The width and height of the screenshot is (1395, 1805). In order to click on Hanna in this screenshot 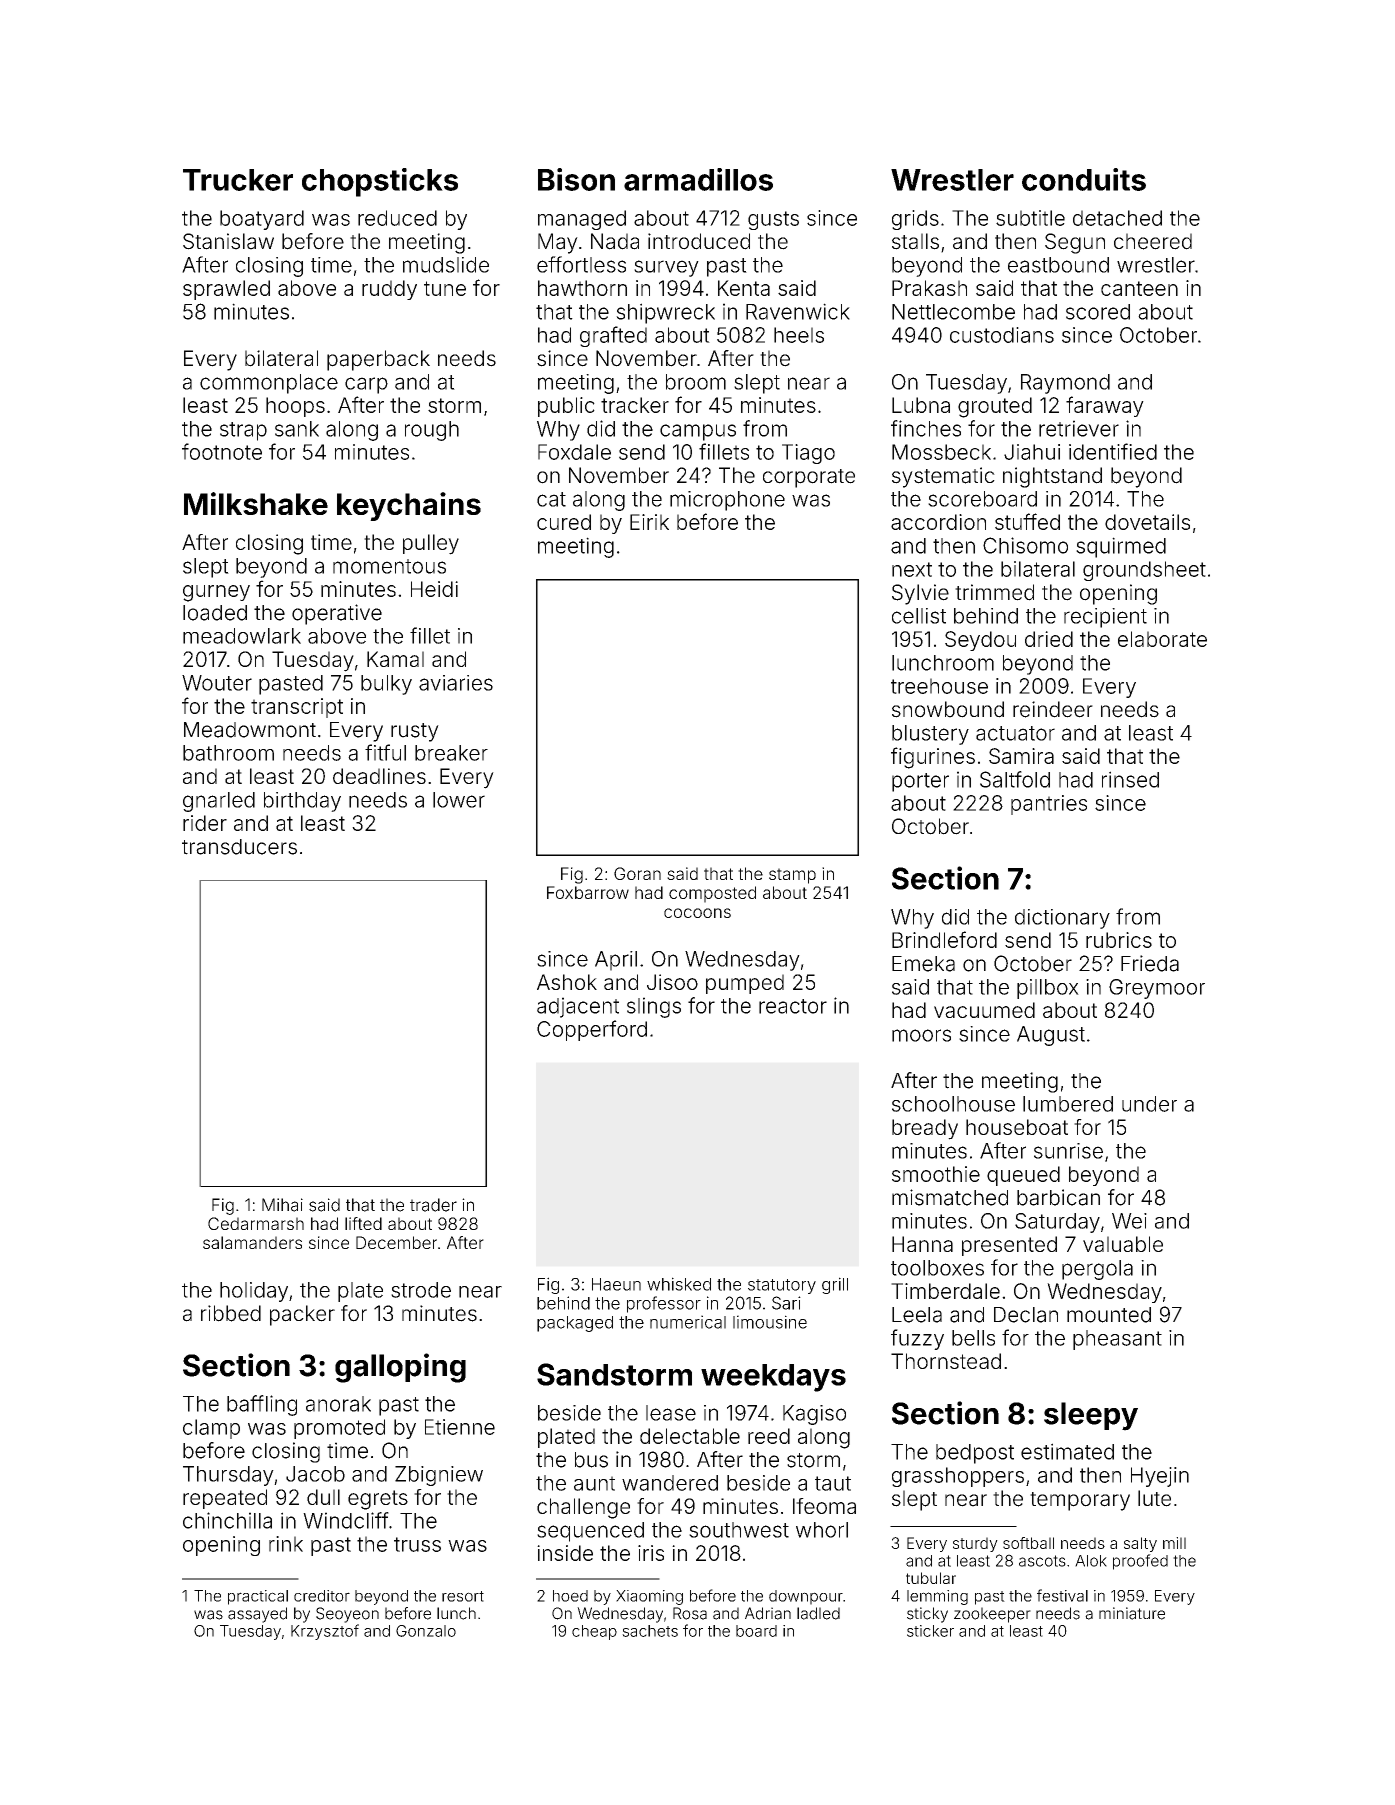, I will do `click(922, 1244)`.
